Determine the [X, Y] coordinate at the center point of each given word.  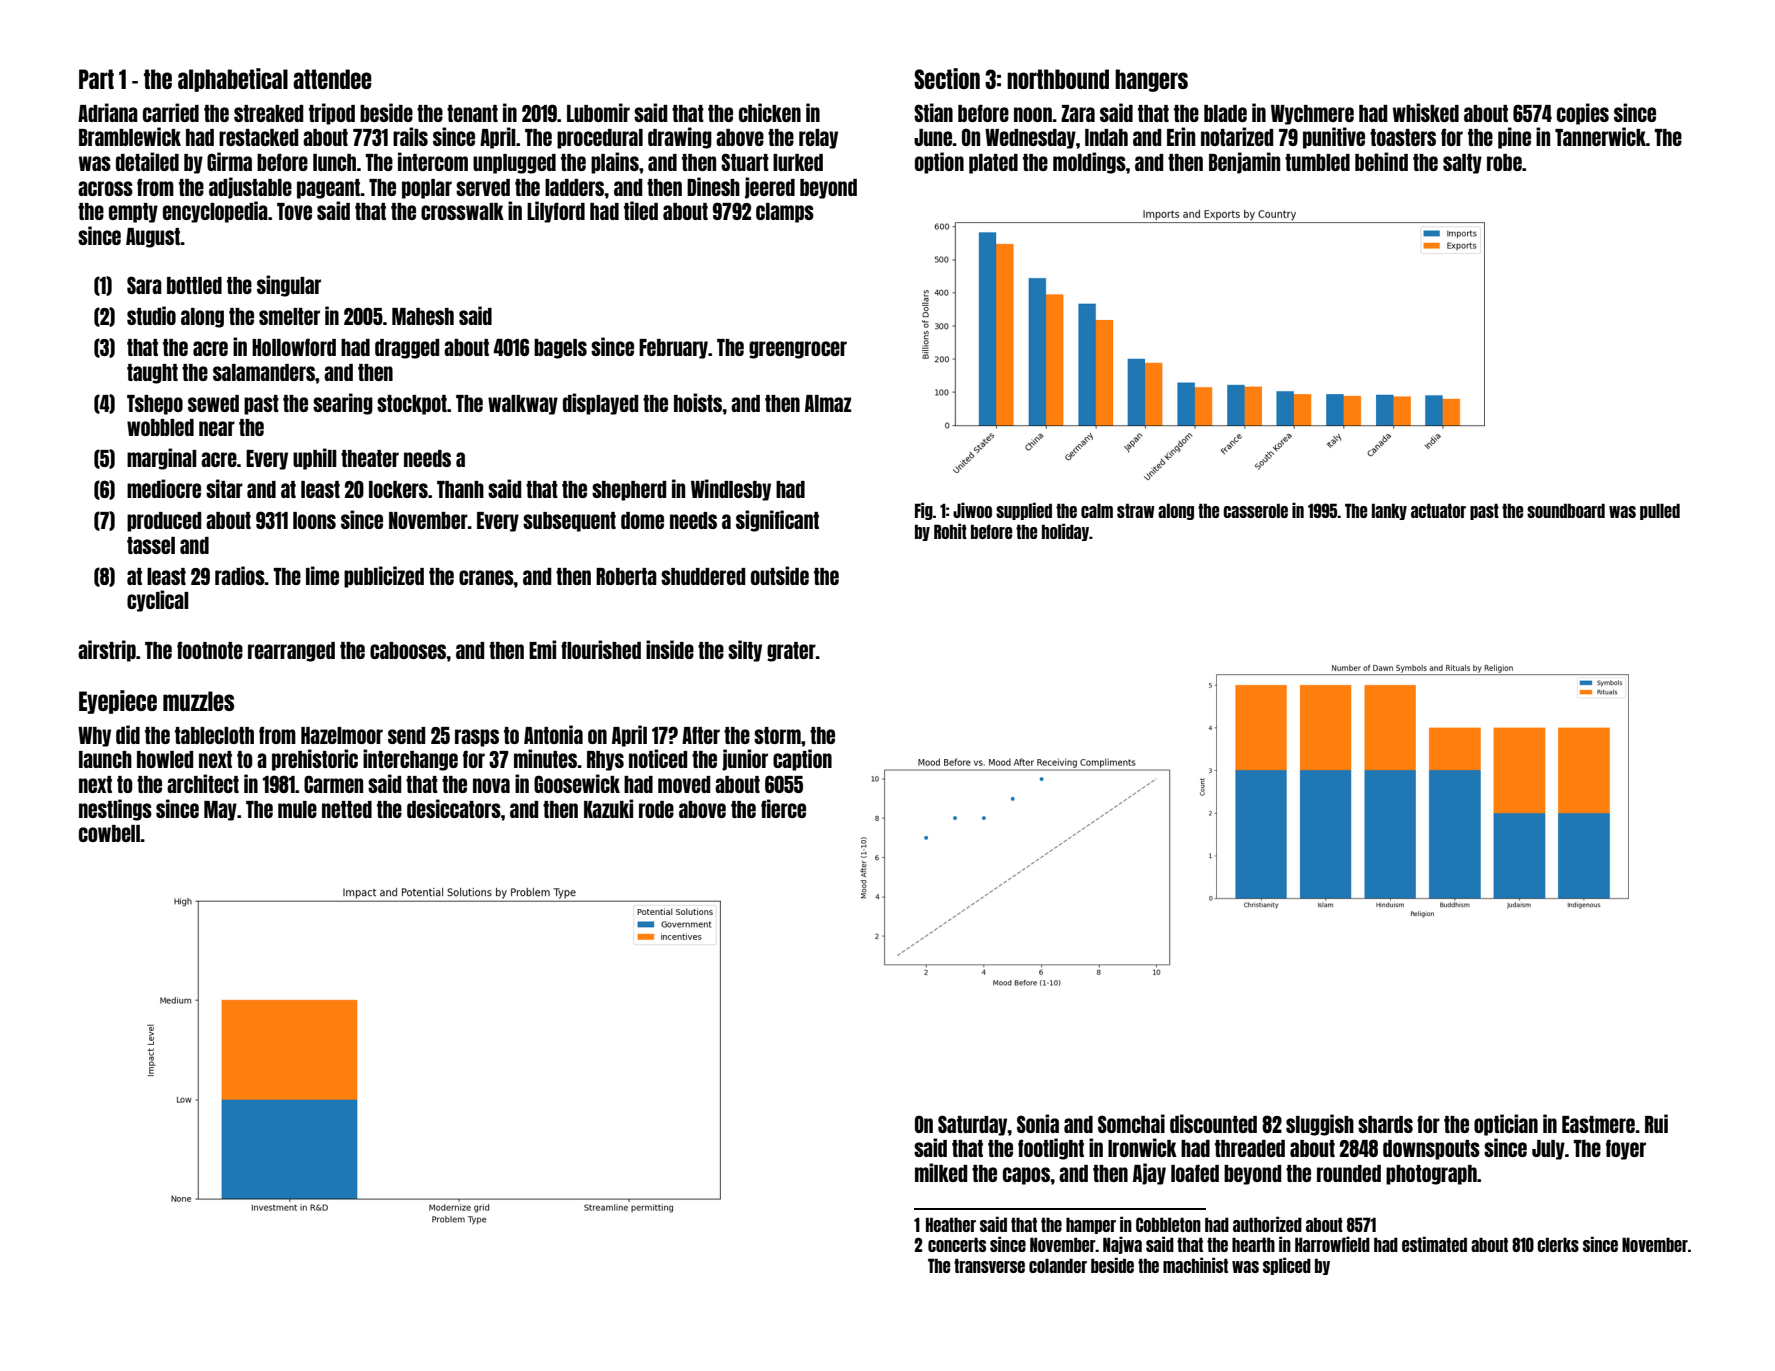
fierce [783, 808]
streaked [268, 113]
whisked [1426, 112]
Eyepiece [118, 702]
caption [802, 760]
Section [947, 78]
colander [1058, 1265]
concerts [957, 1244]
